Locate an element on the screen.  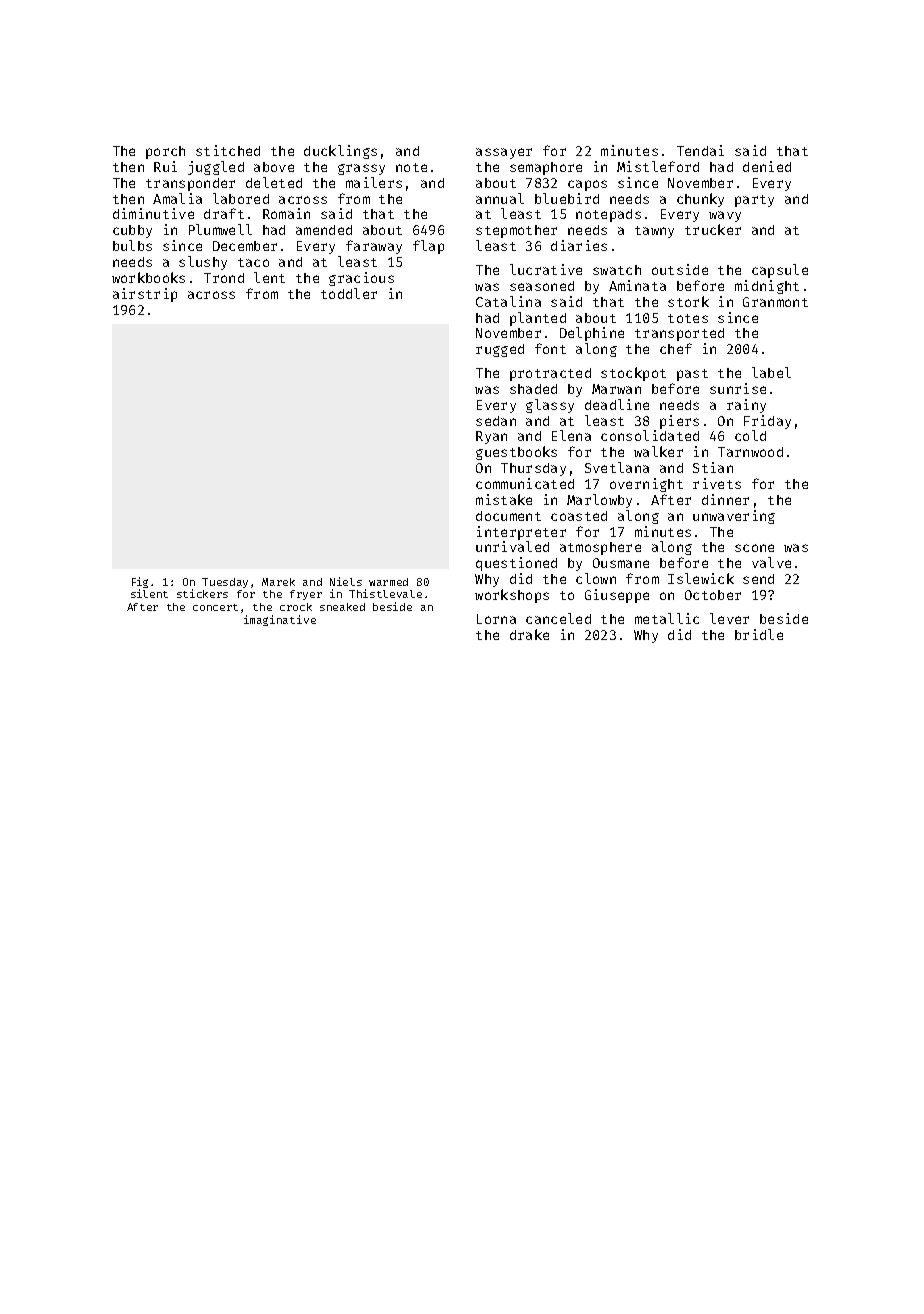
faraway is located at coordinates (374, 247).
